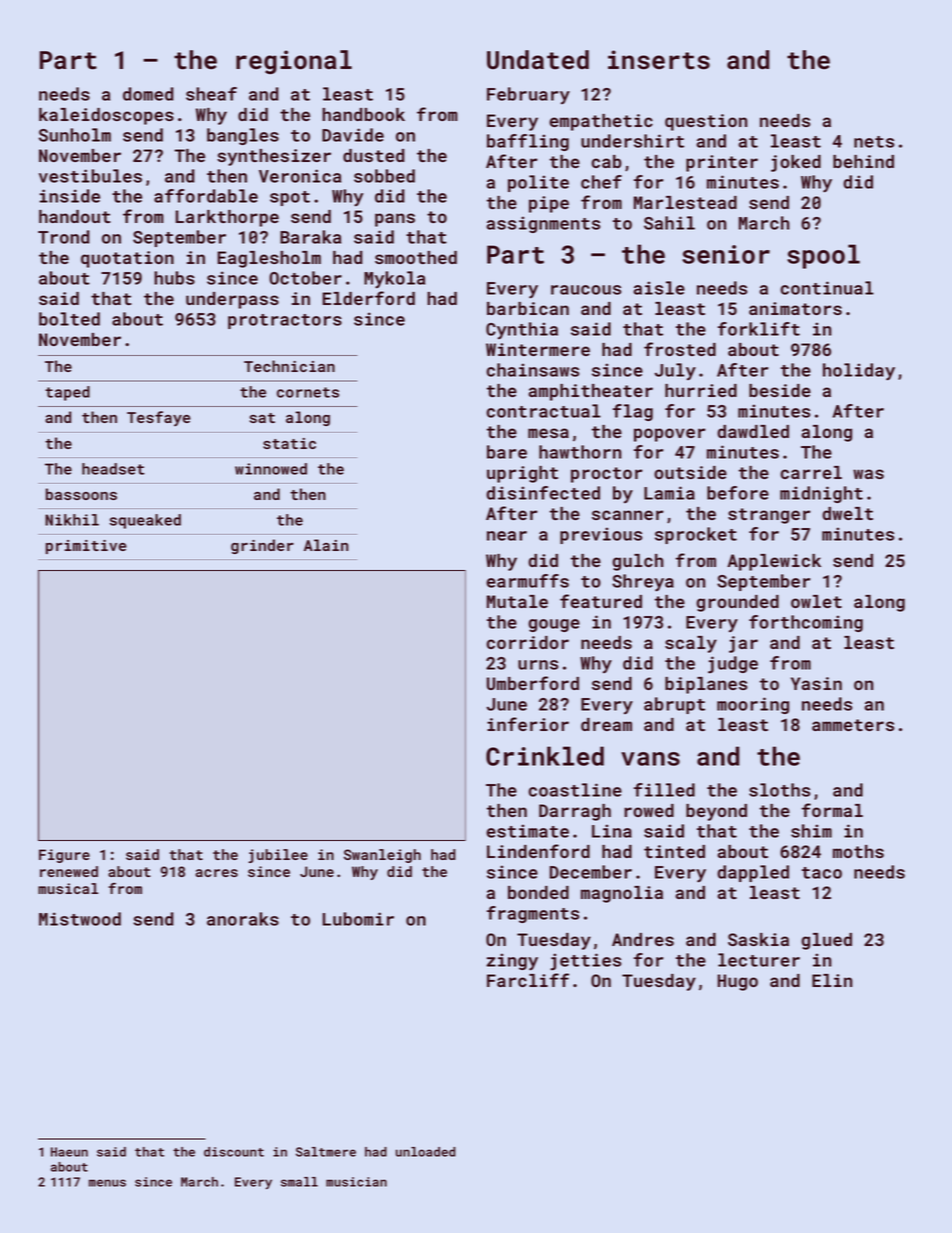 The height and width of the screenshot is (1233, 952). What do you see at coordinates (832, 980) in the screenshot?
I see `Elin` at bounding box center [832, 980].
